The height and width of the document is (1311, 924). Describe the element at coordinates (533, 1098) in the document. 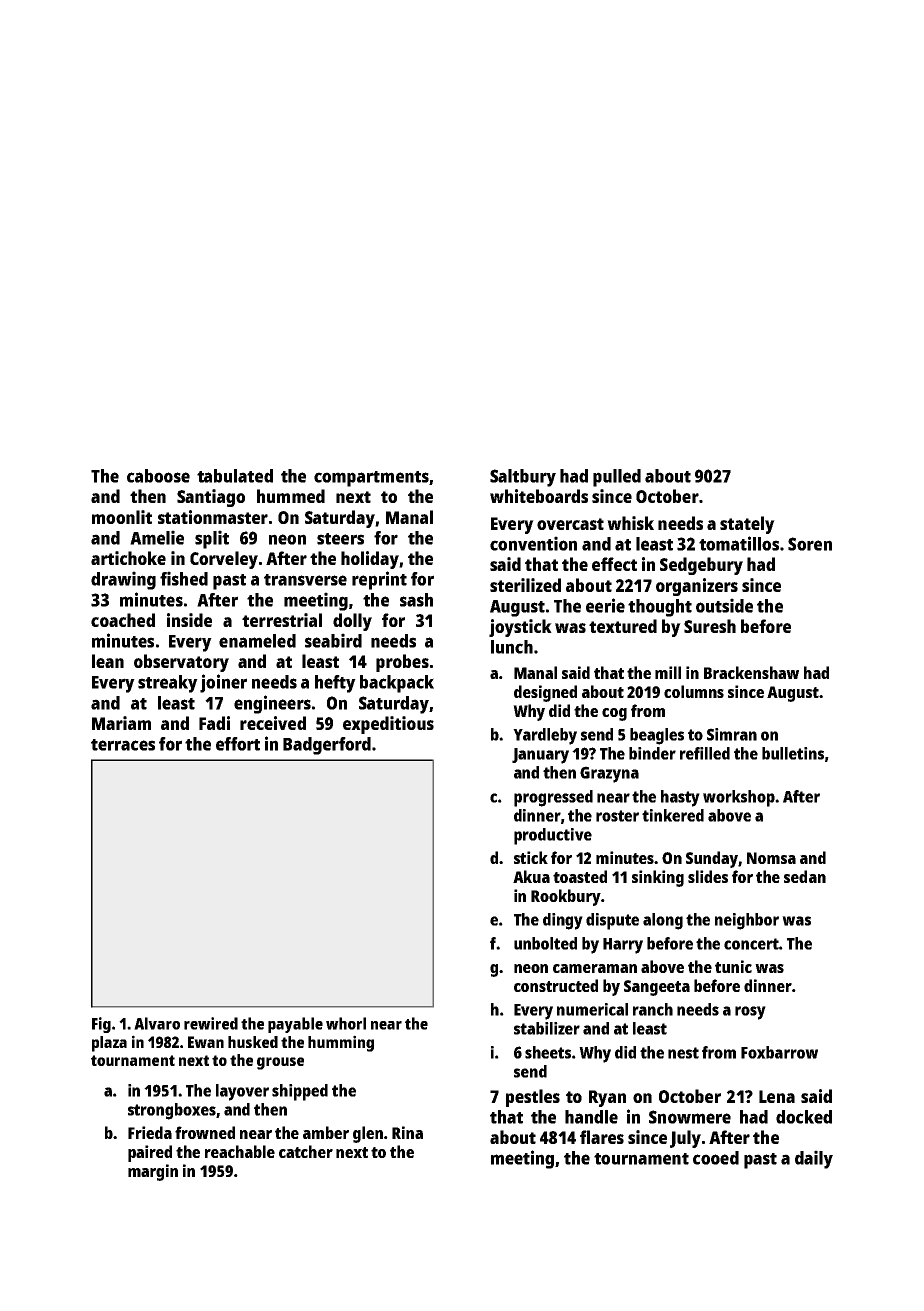

I see `pestles` at that location.
